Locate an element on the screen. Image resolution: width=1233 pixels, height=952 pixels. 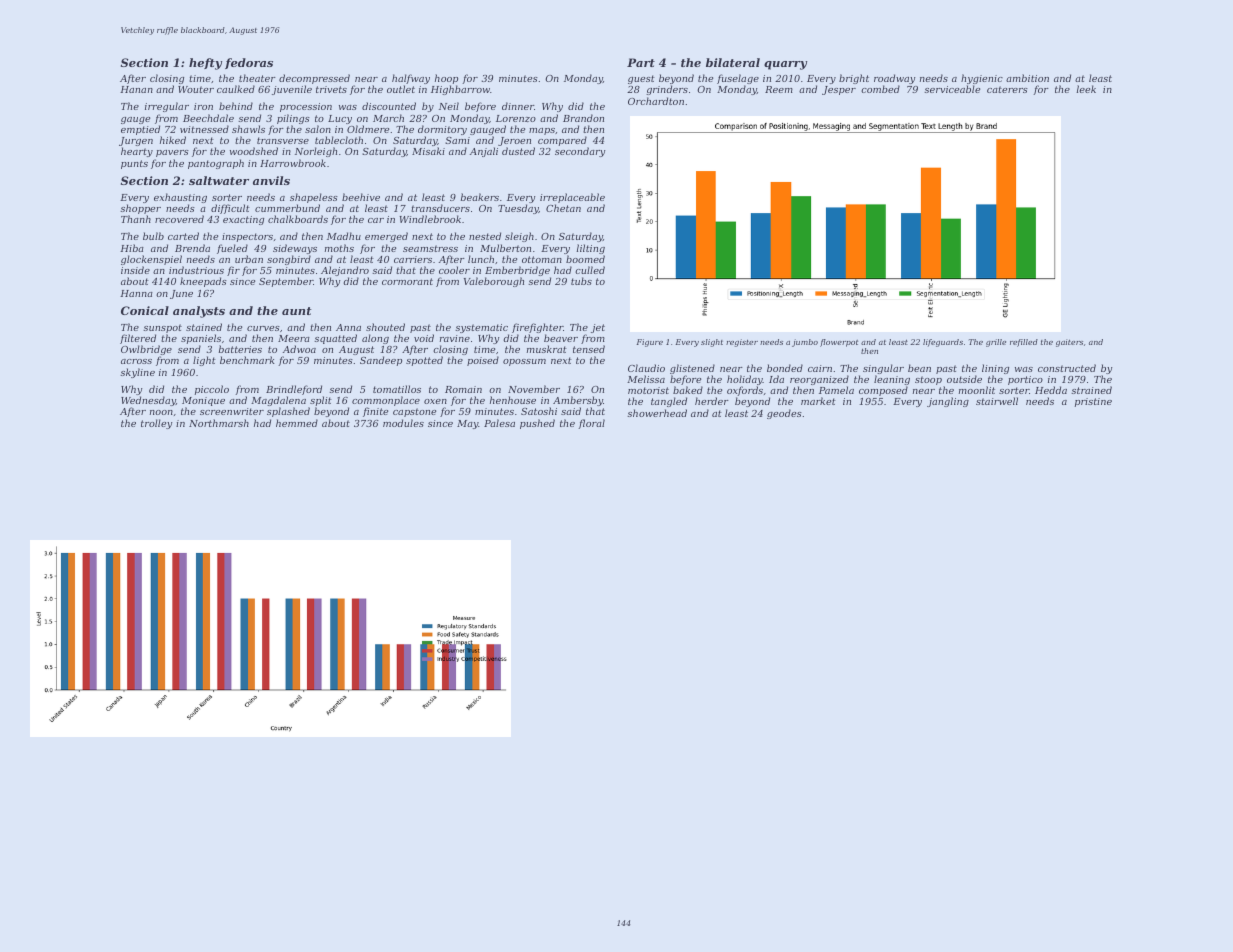
Brenda is located at coordinates (192, 248).
